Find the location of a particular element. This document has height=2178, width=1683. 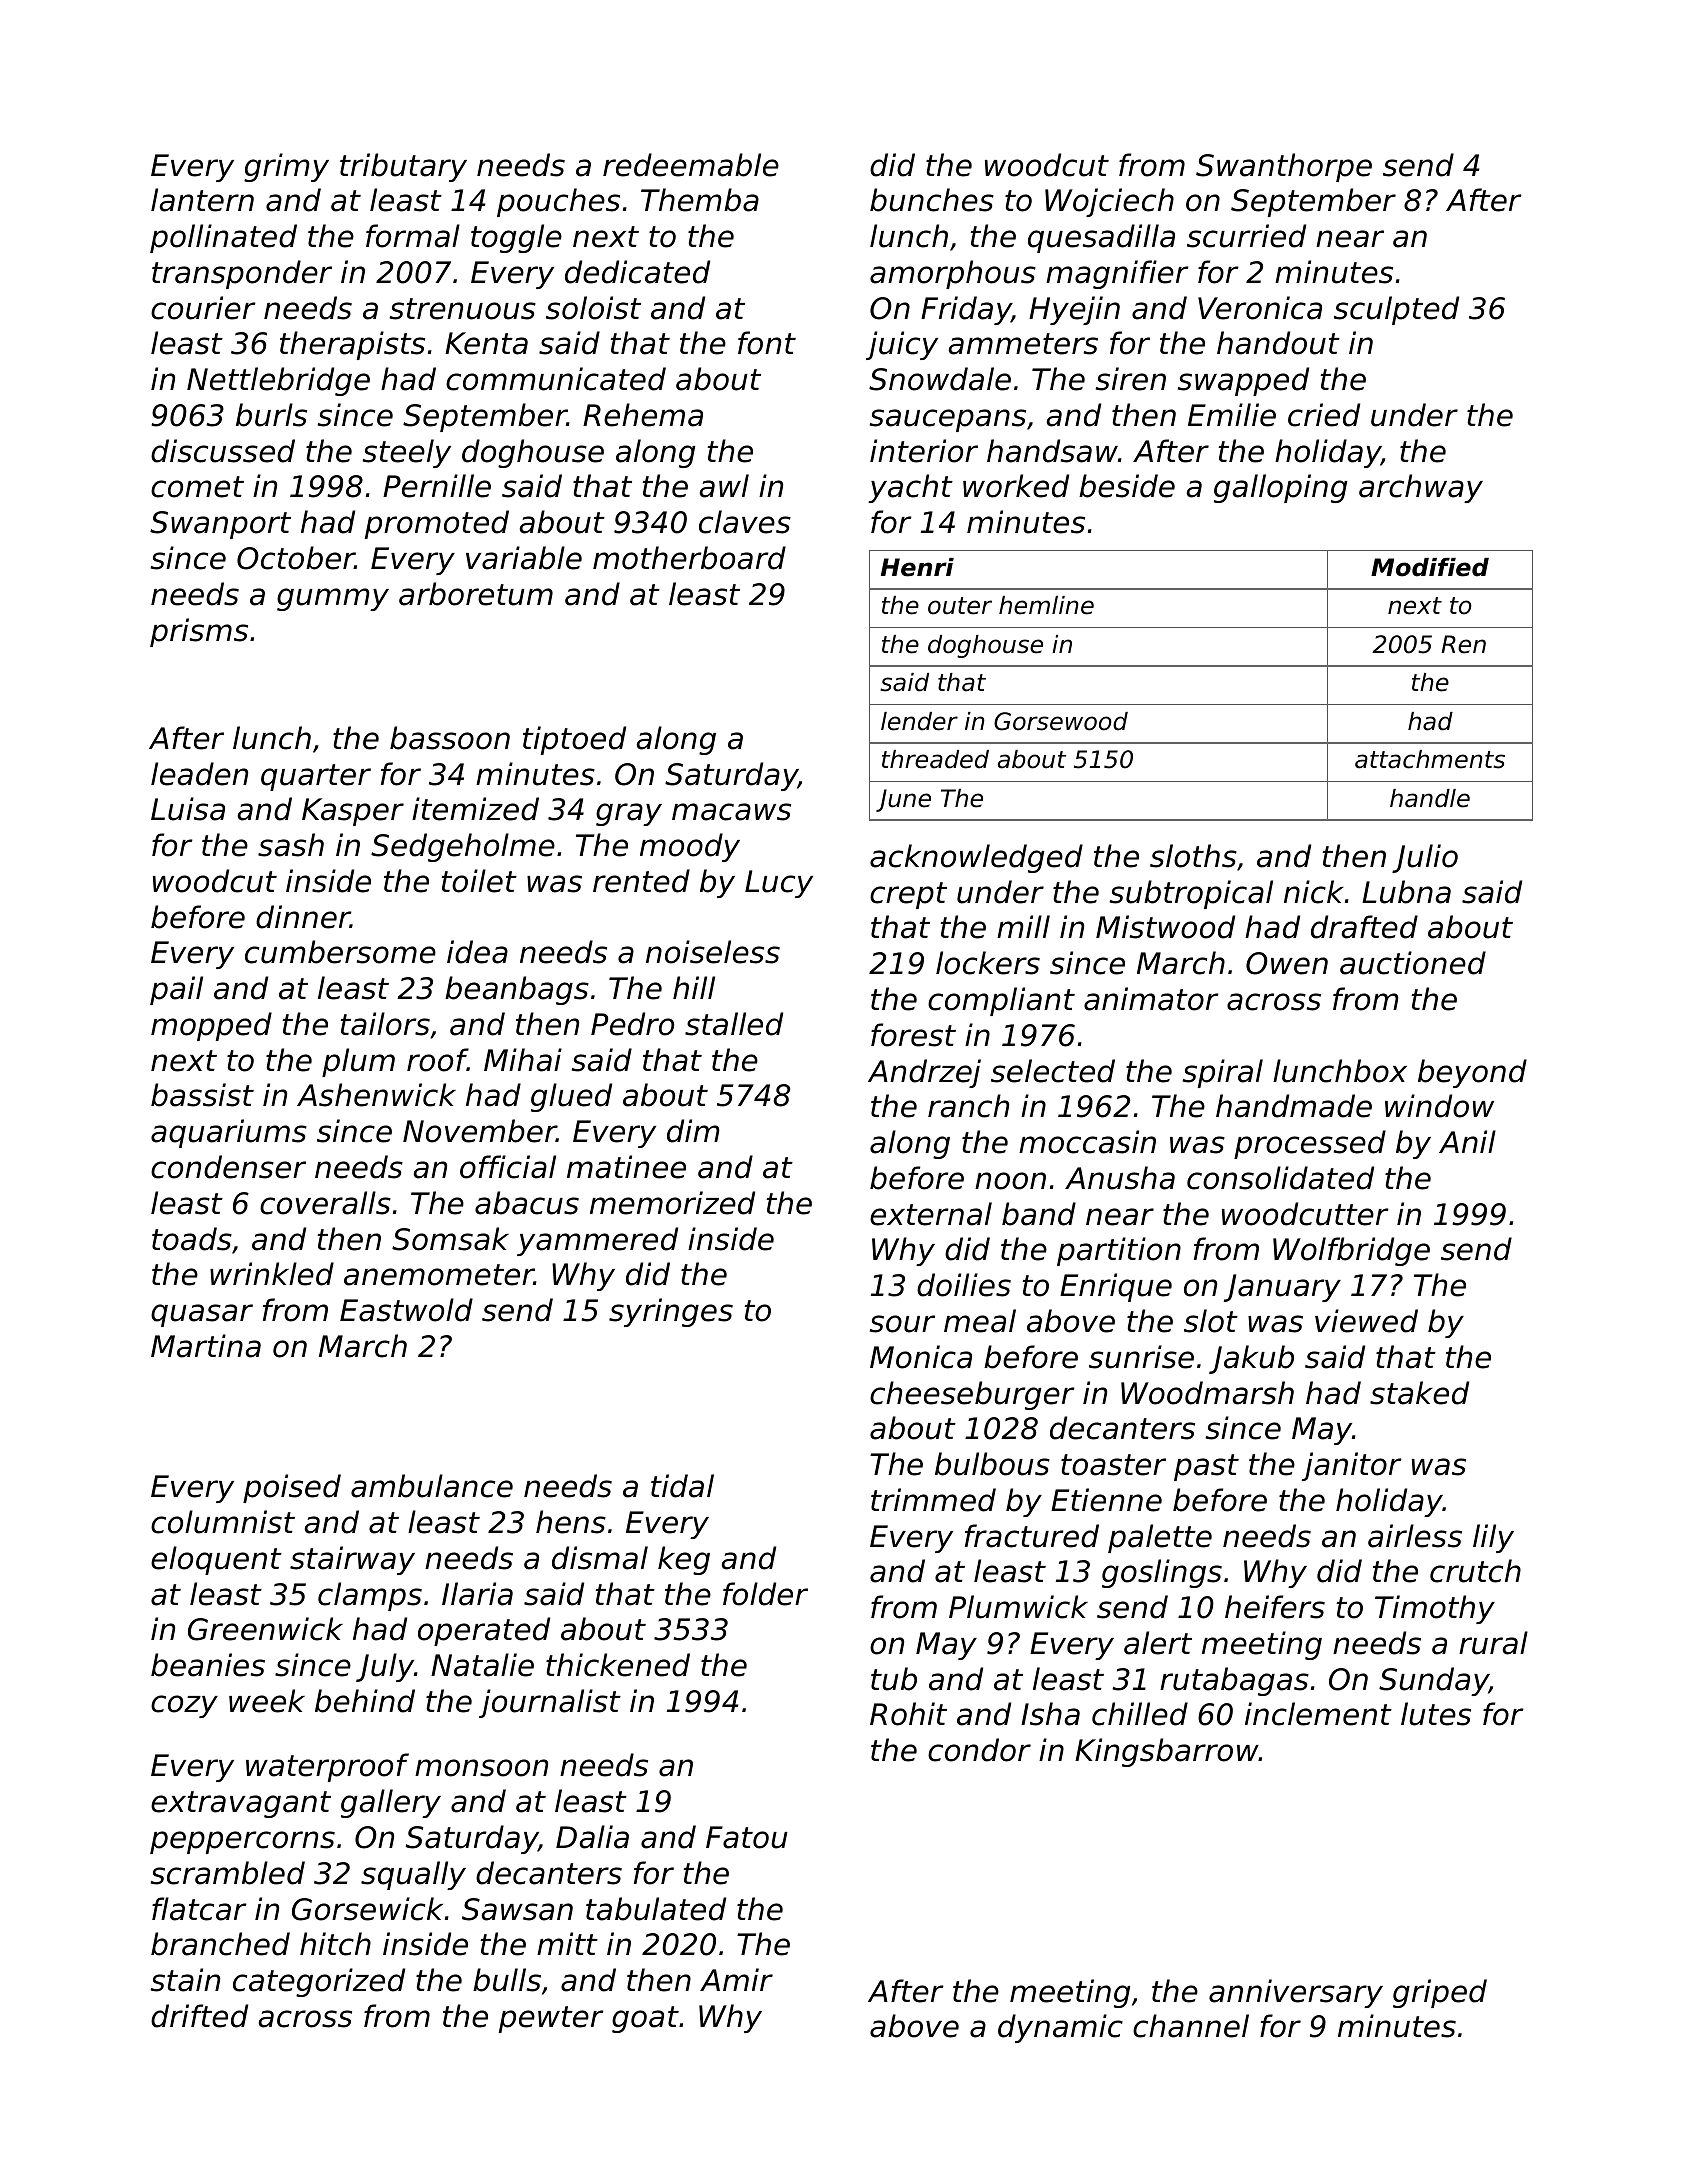

scrambled is located at coordinates (228, 1873).
